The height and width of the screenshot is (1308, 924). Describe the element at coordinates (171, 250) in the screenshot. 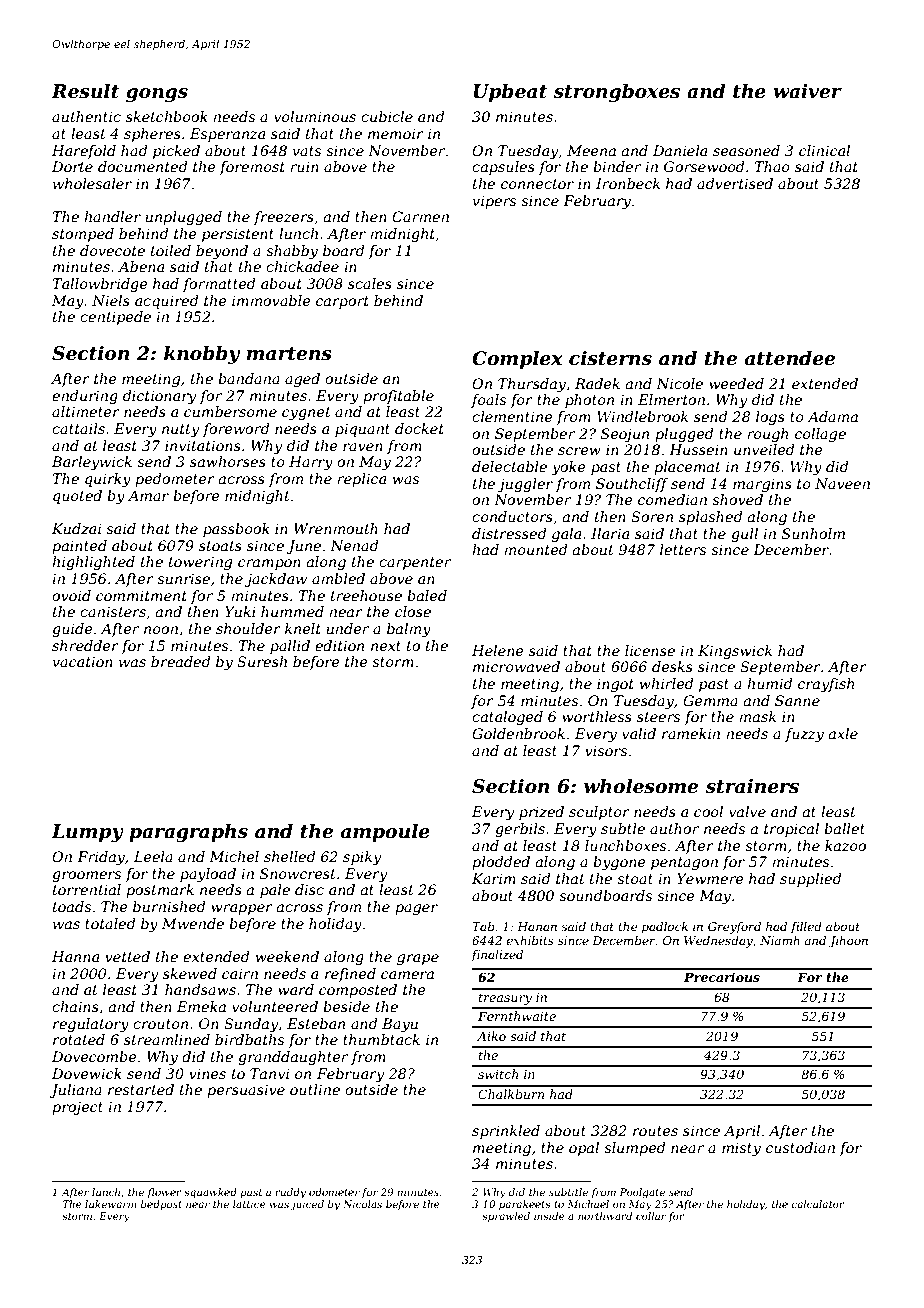

I see `toiled` at that location.
